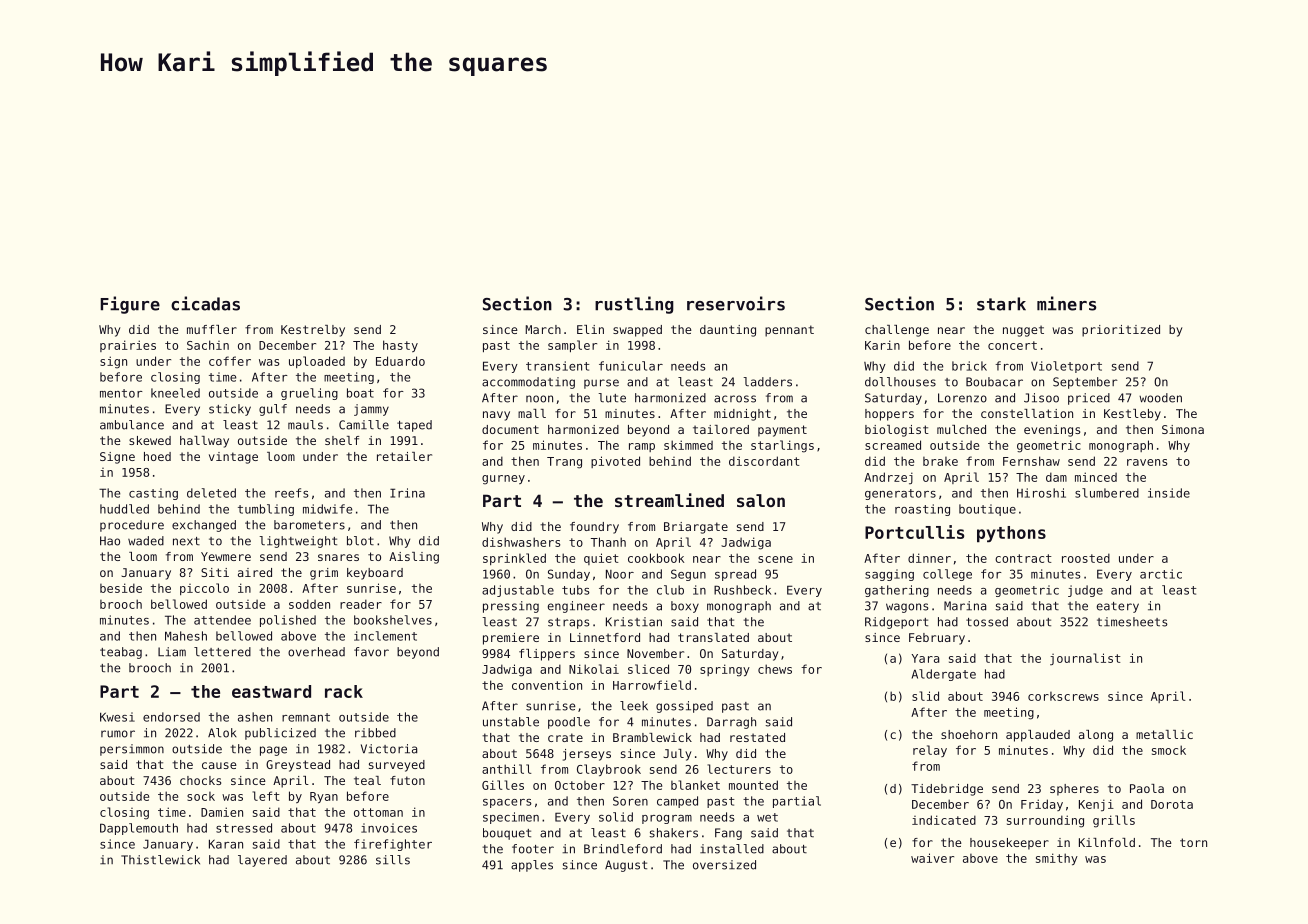  What do you see at coordinates (775, 559) in the document?
I see `scene` at bounding box center [775, 559].
